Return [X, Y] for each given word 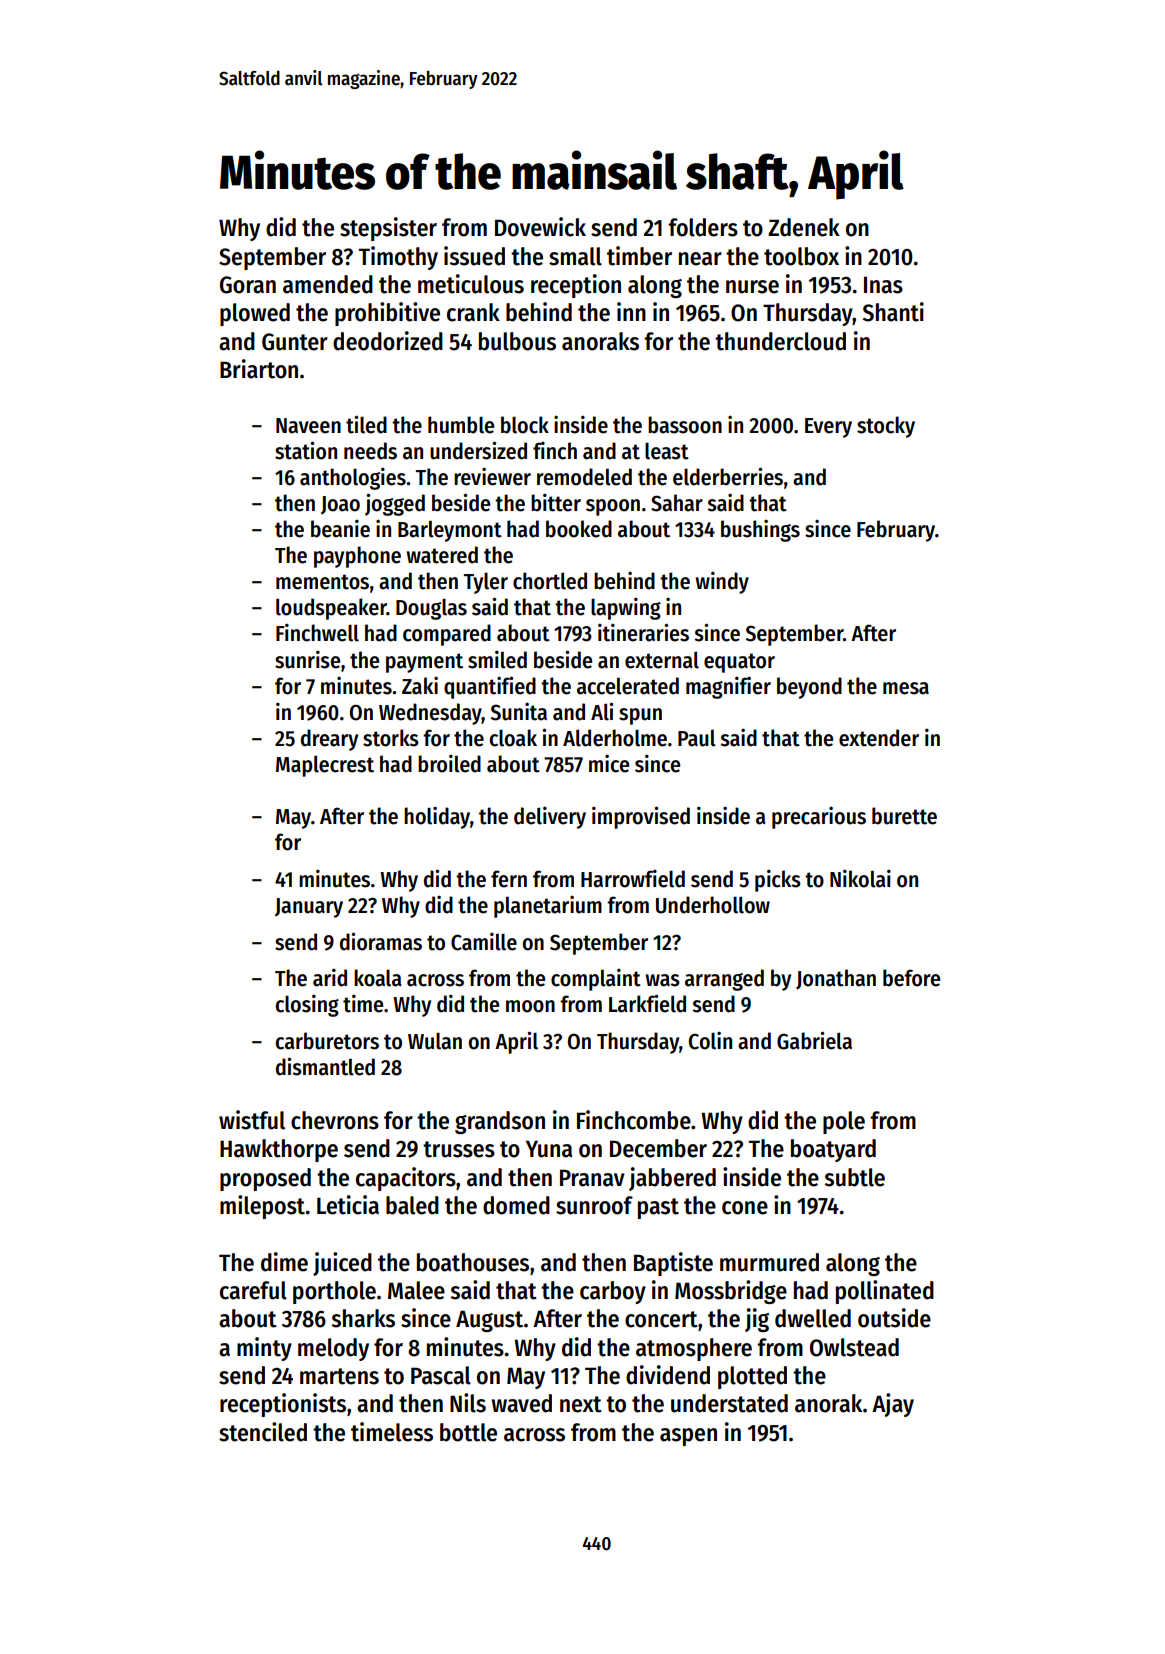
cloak [513, 738]
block [525, 425]
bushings [760, 531]
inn [631, 311]
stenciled [263, 1432]
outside [894, 1318]
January [309, 908]
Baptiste [673, 1264]
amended [328, 284]
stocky [886, 427]
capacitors [406, 1179]
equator [739, 663]
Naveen [308, 426]
